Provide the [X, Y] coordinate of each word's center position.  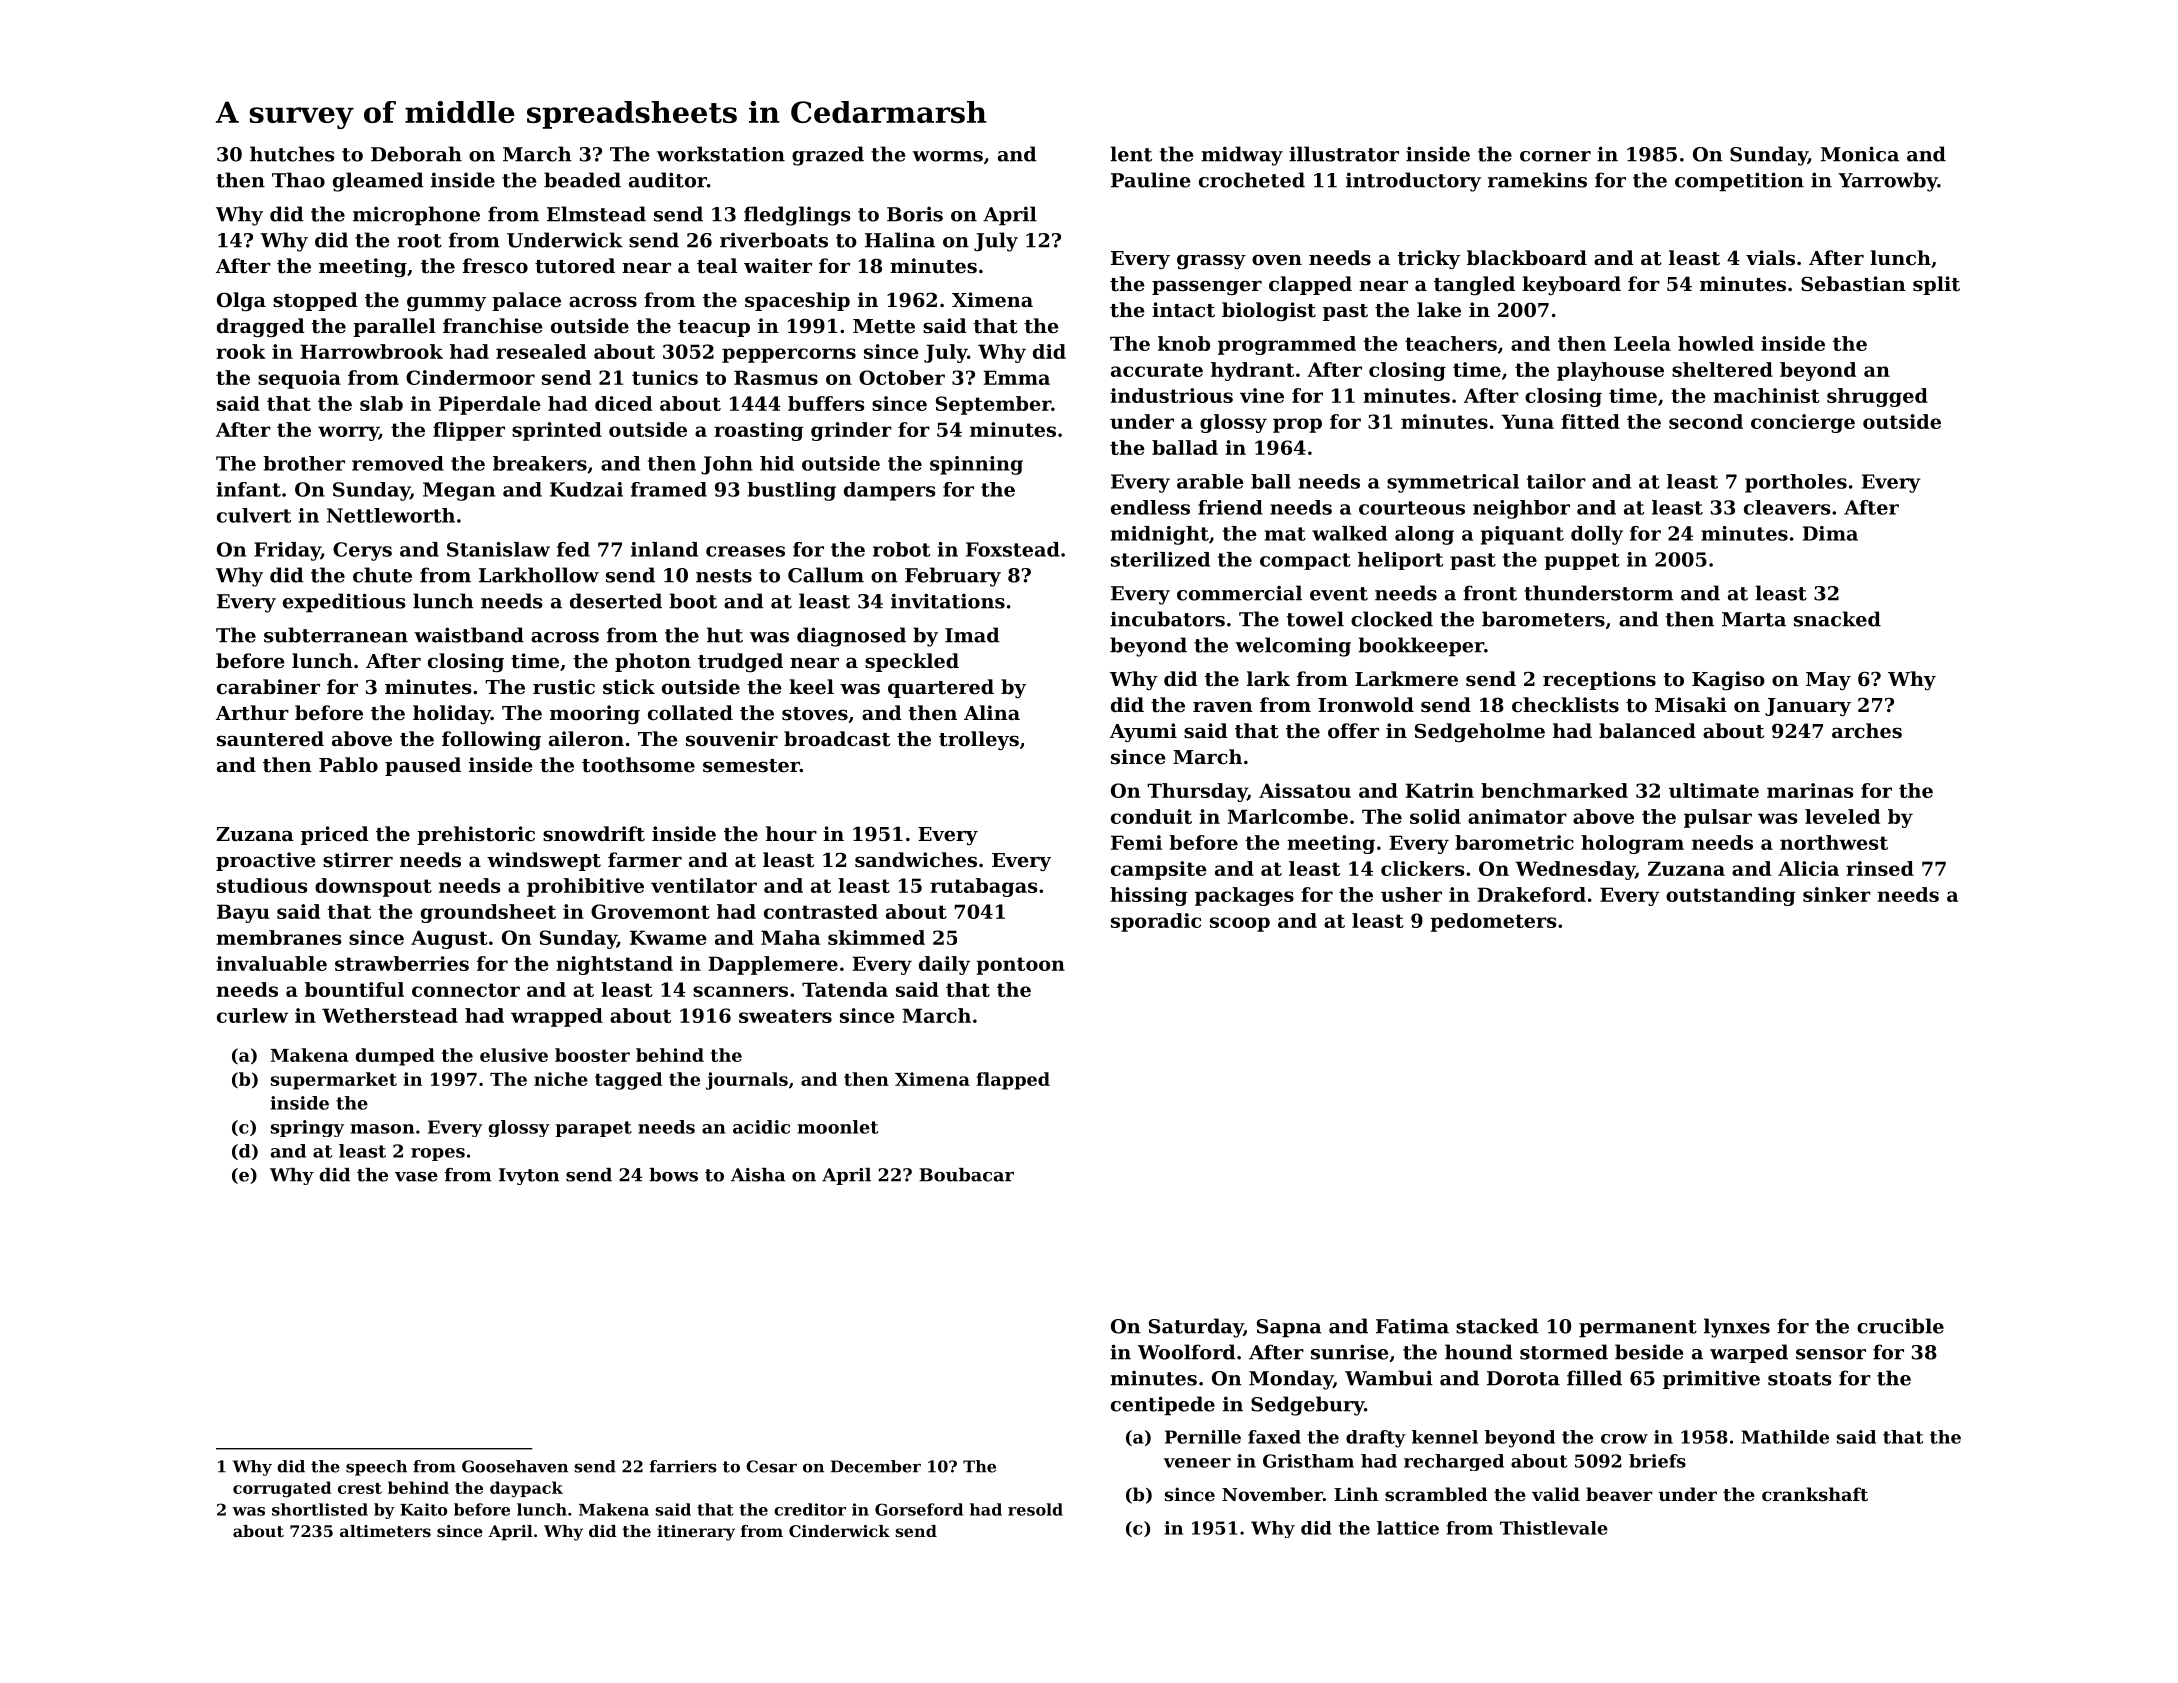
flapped [1013, 1081]
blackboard [1527, 257]
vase [416, 1177]
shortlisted [320, 1509]
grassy [1211, 262]
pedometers [1493, 922]
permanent [1638, 1329]
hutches [292, 154]
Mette [884, 326]
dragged [261, 328]
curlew [252, 1015]
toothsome [638, 765]
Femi [1136, 842]
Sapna [1289, 1328]
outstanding [1730, 896]
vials [1770, 257]
